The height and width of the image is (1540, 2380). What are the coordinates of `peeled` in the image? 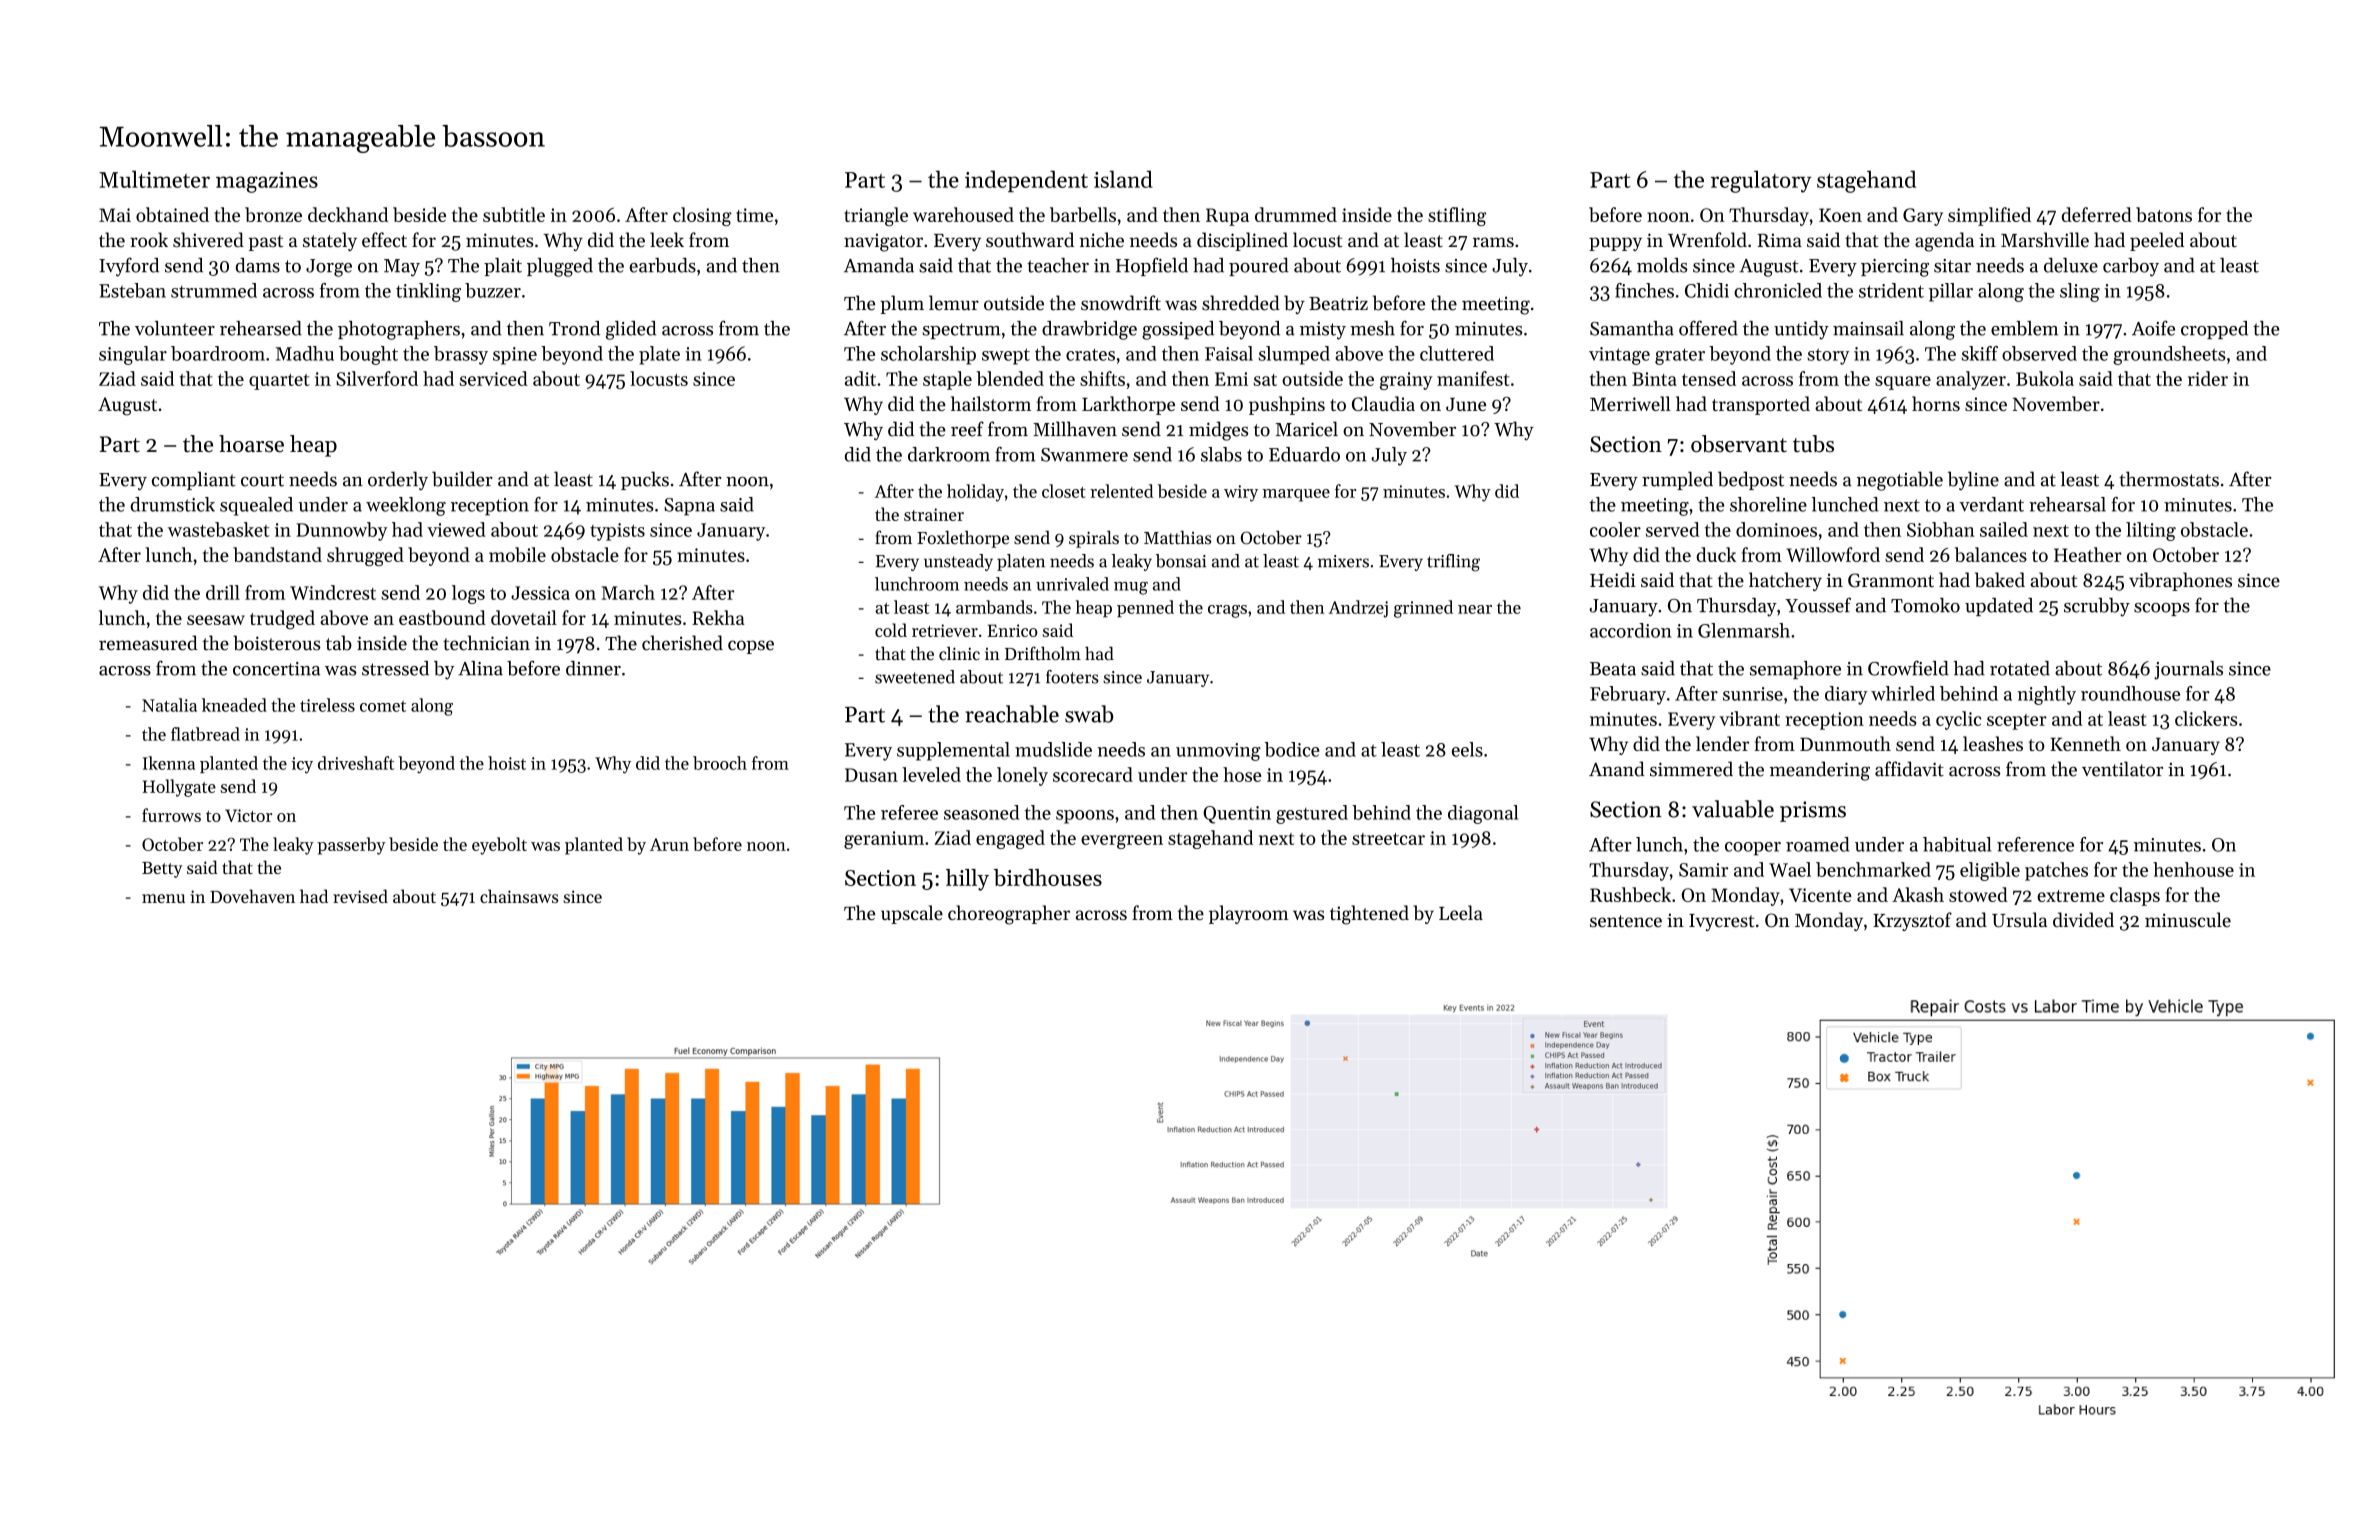 It's located at (2157, 241).
